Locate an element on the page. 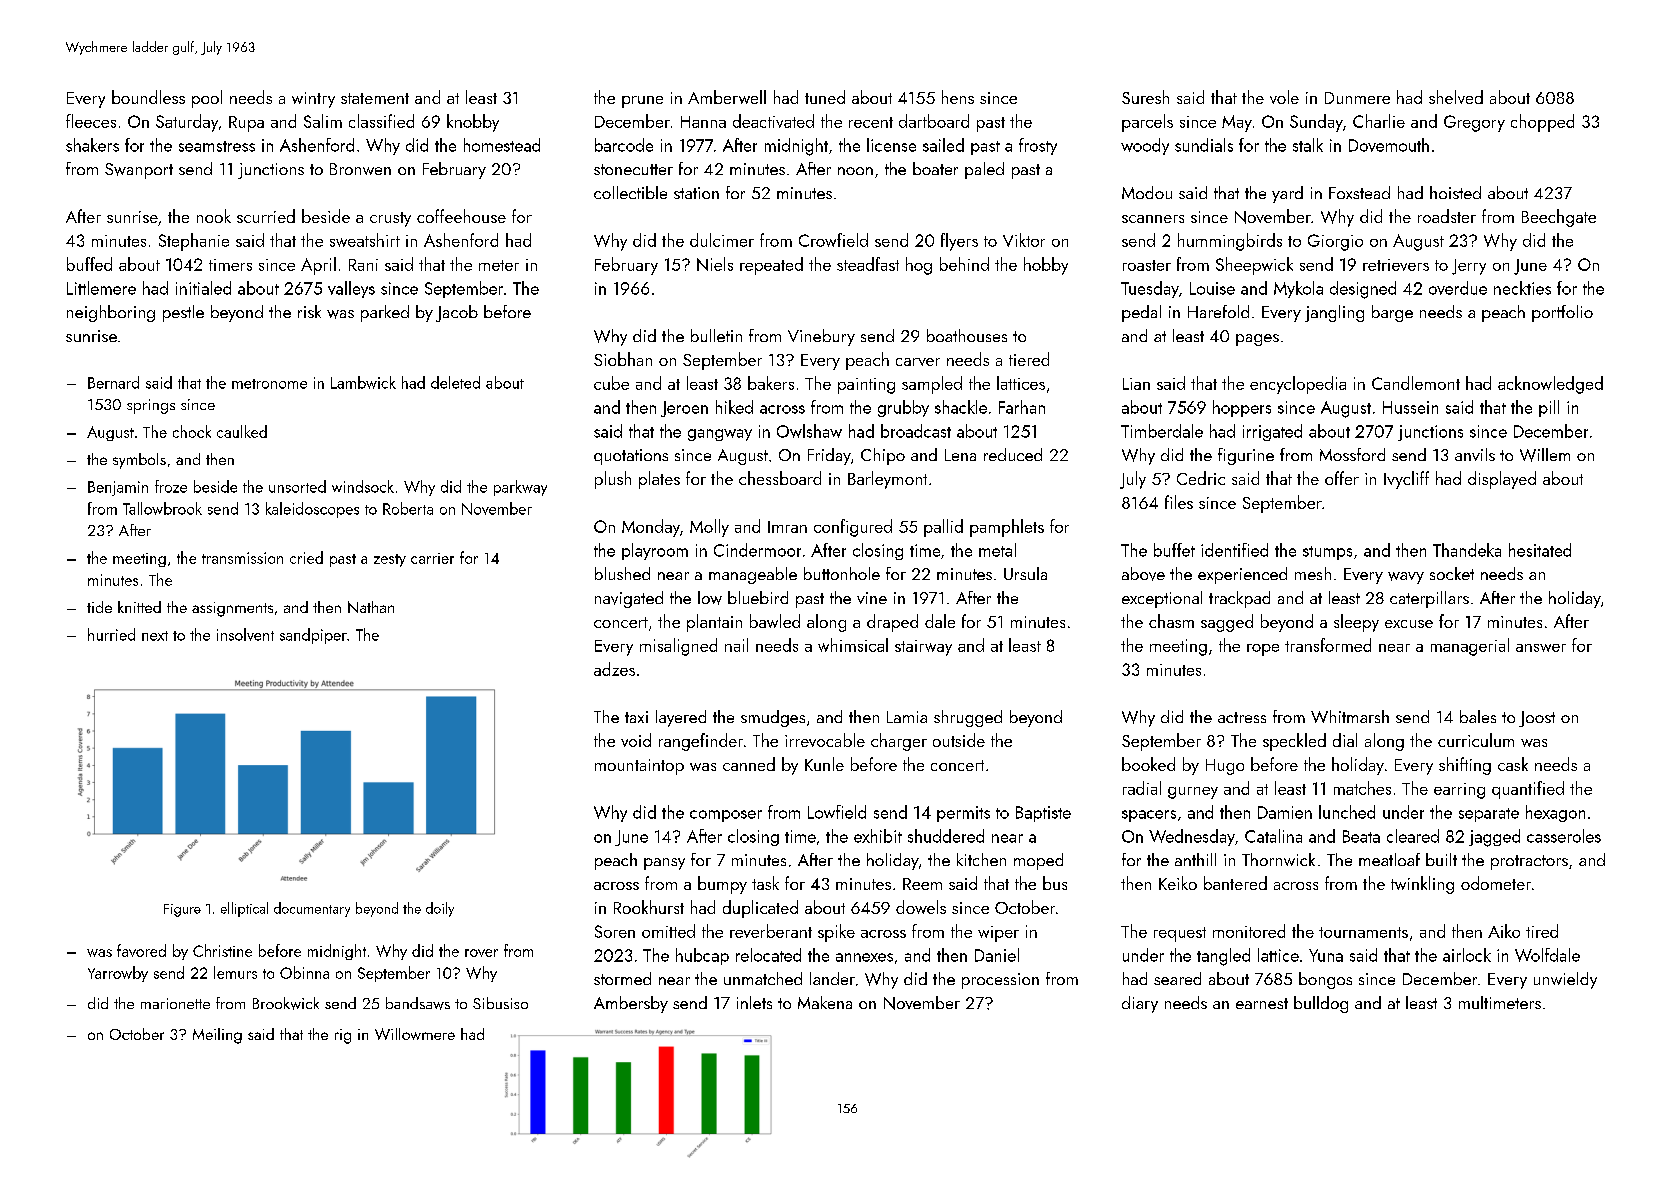  Suresh is located at coordinates (1145, 97).
